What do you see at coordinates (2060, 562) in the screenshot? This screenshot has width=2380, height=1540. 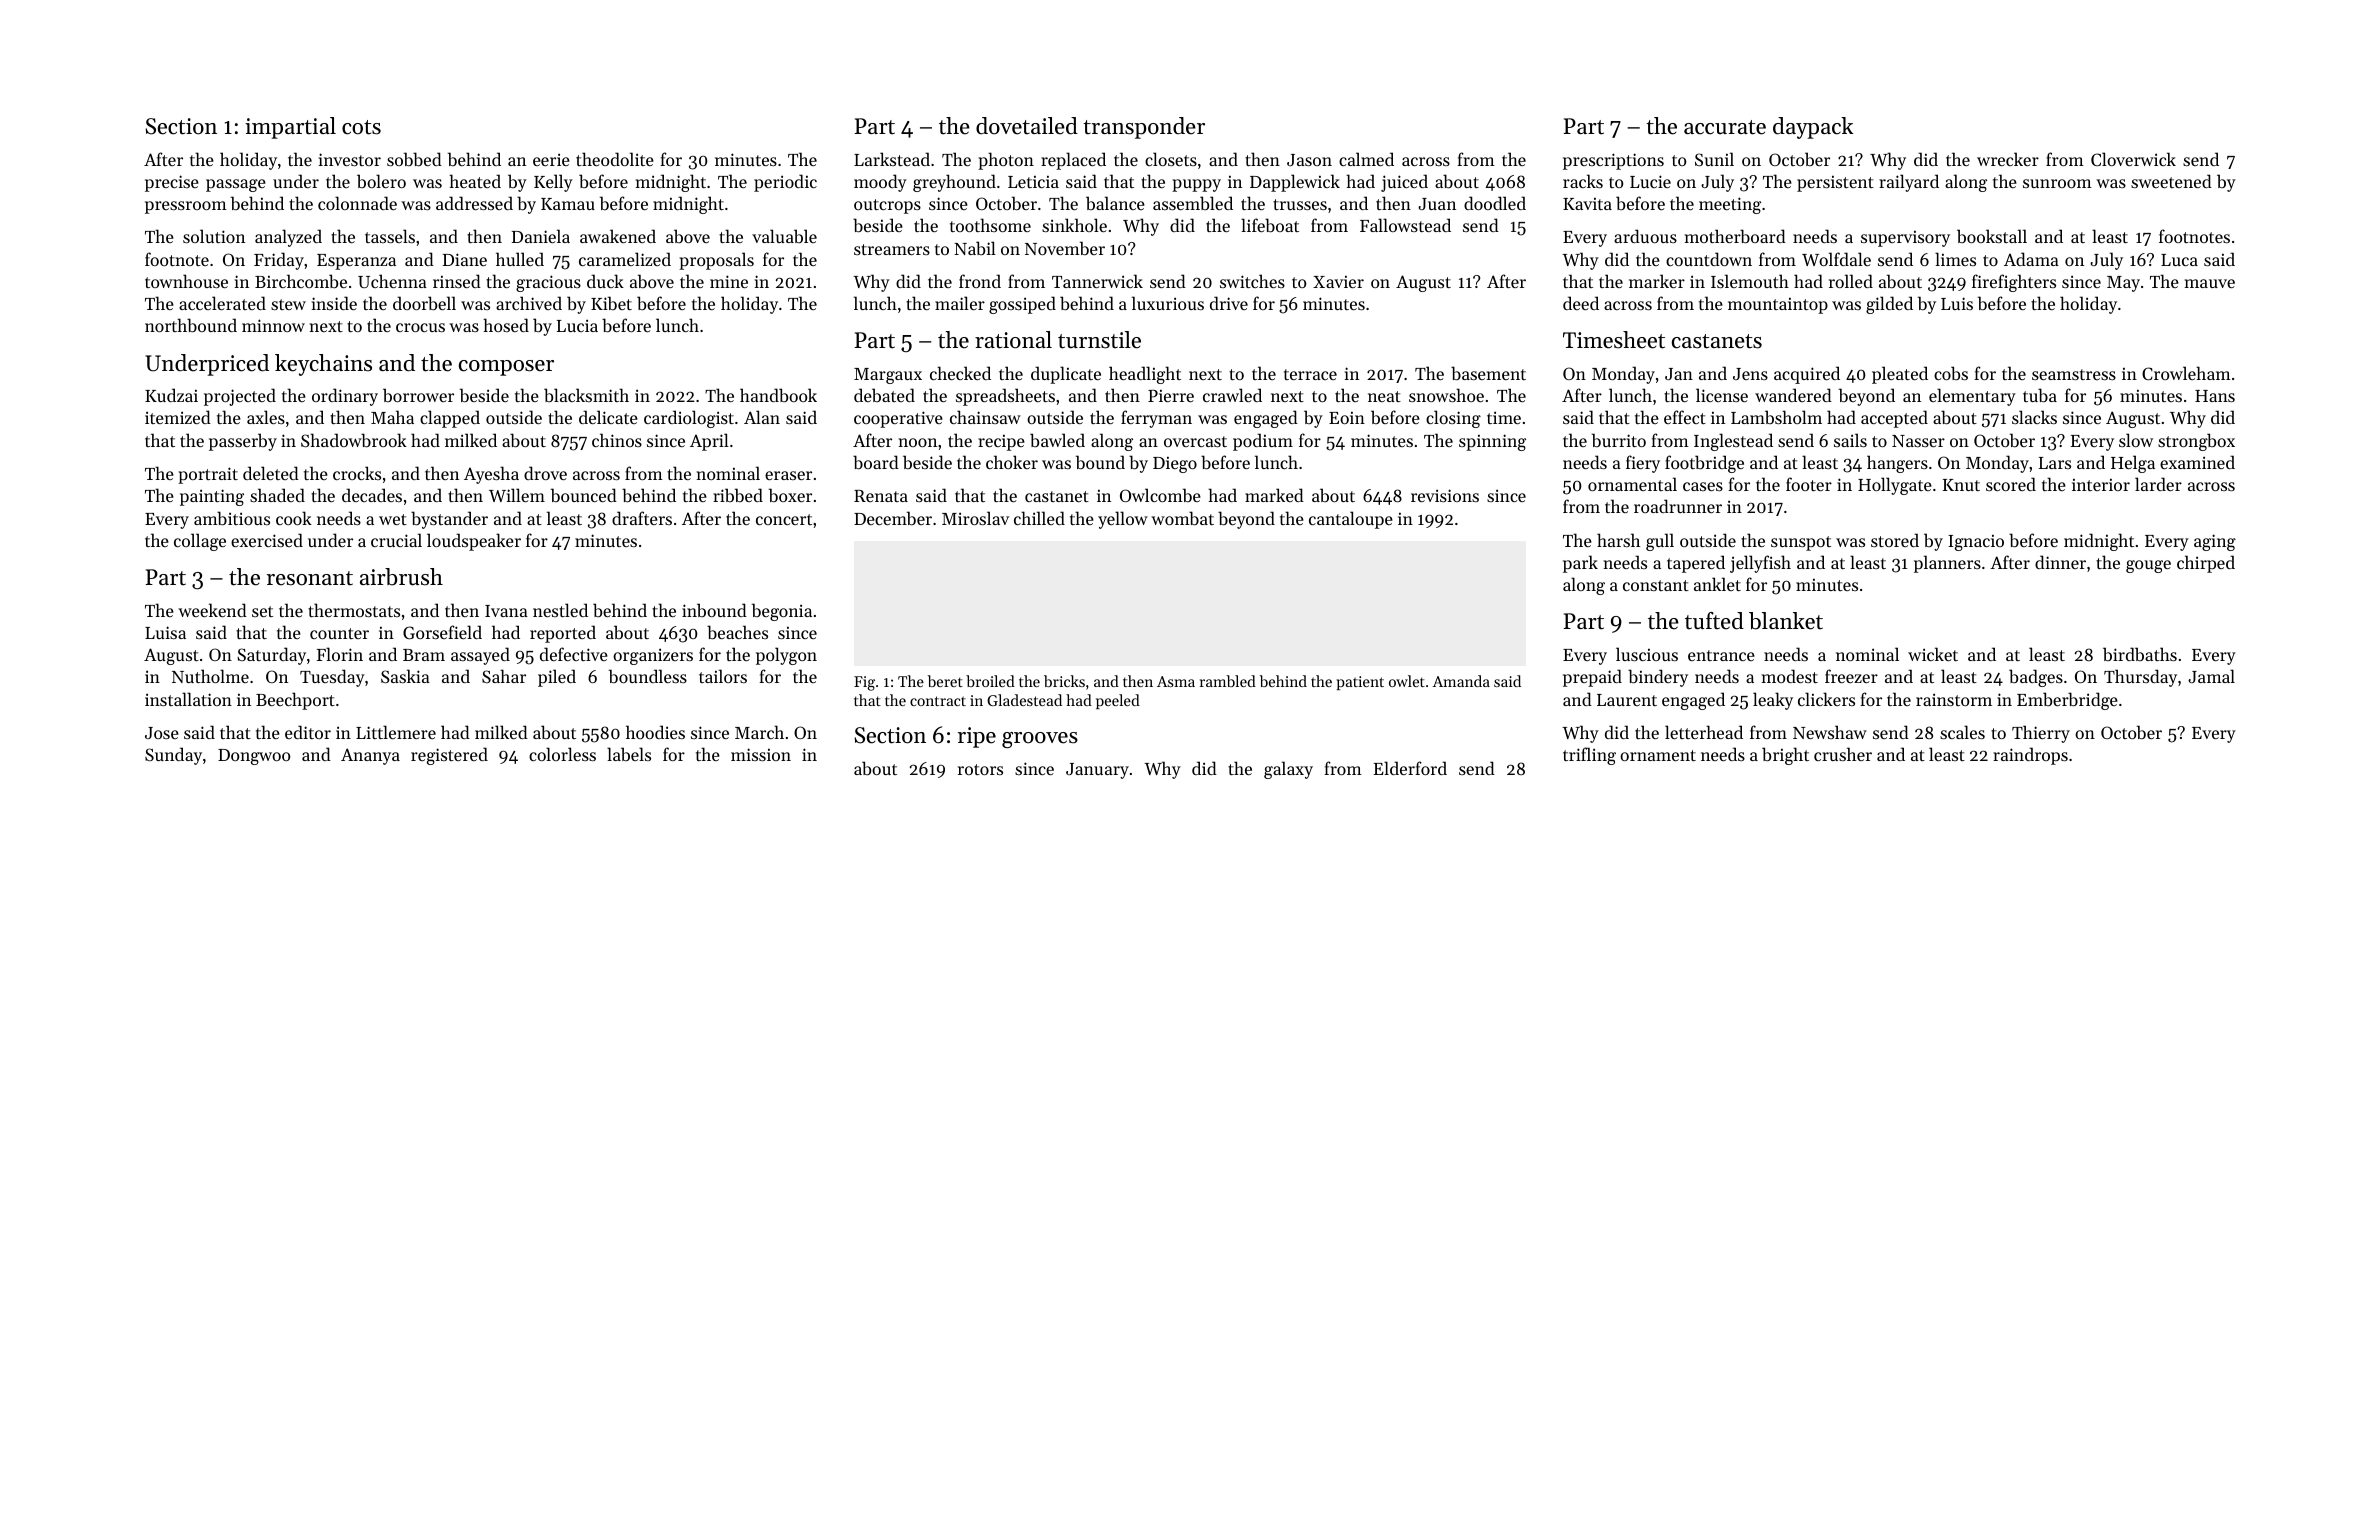 I see `dinner` at bounding box center [2060, 562].
